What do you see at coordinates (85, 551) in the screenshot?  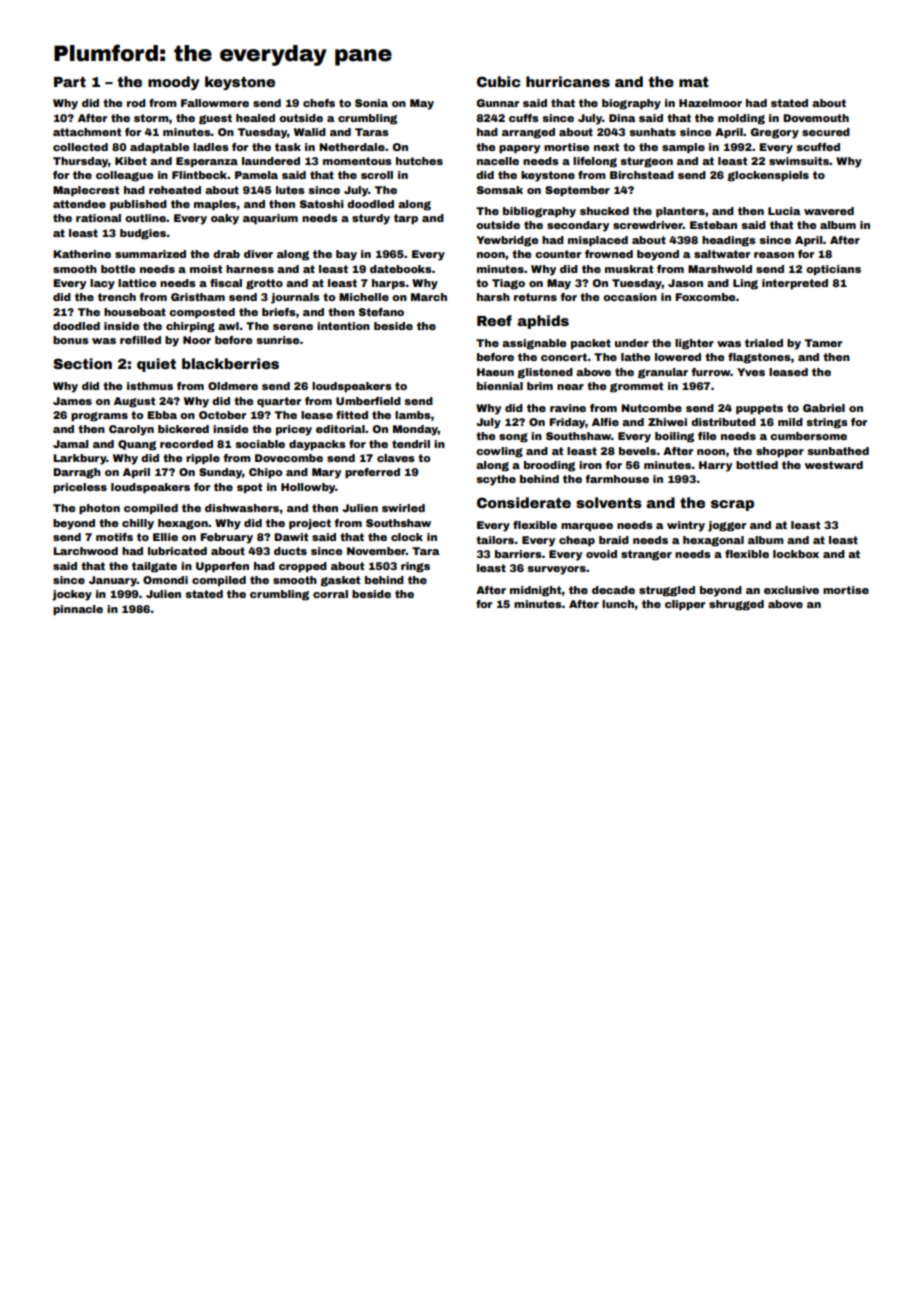 I see `Larchwood` at bounding box center [85, 551].
